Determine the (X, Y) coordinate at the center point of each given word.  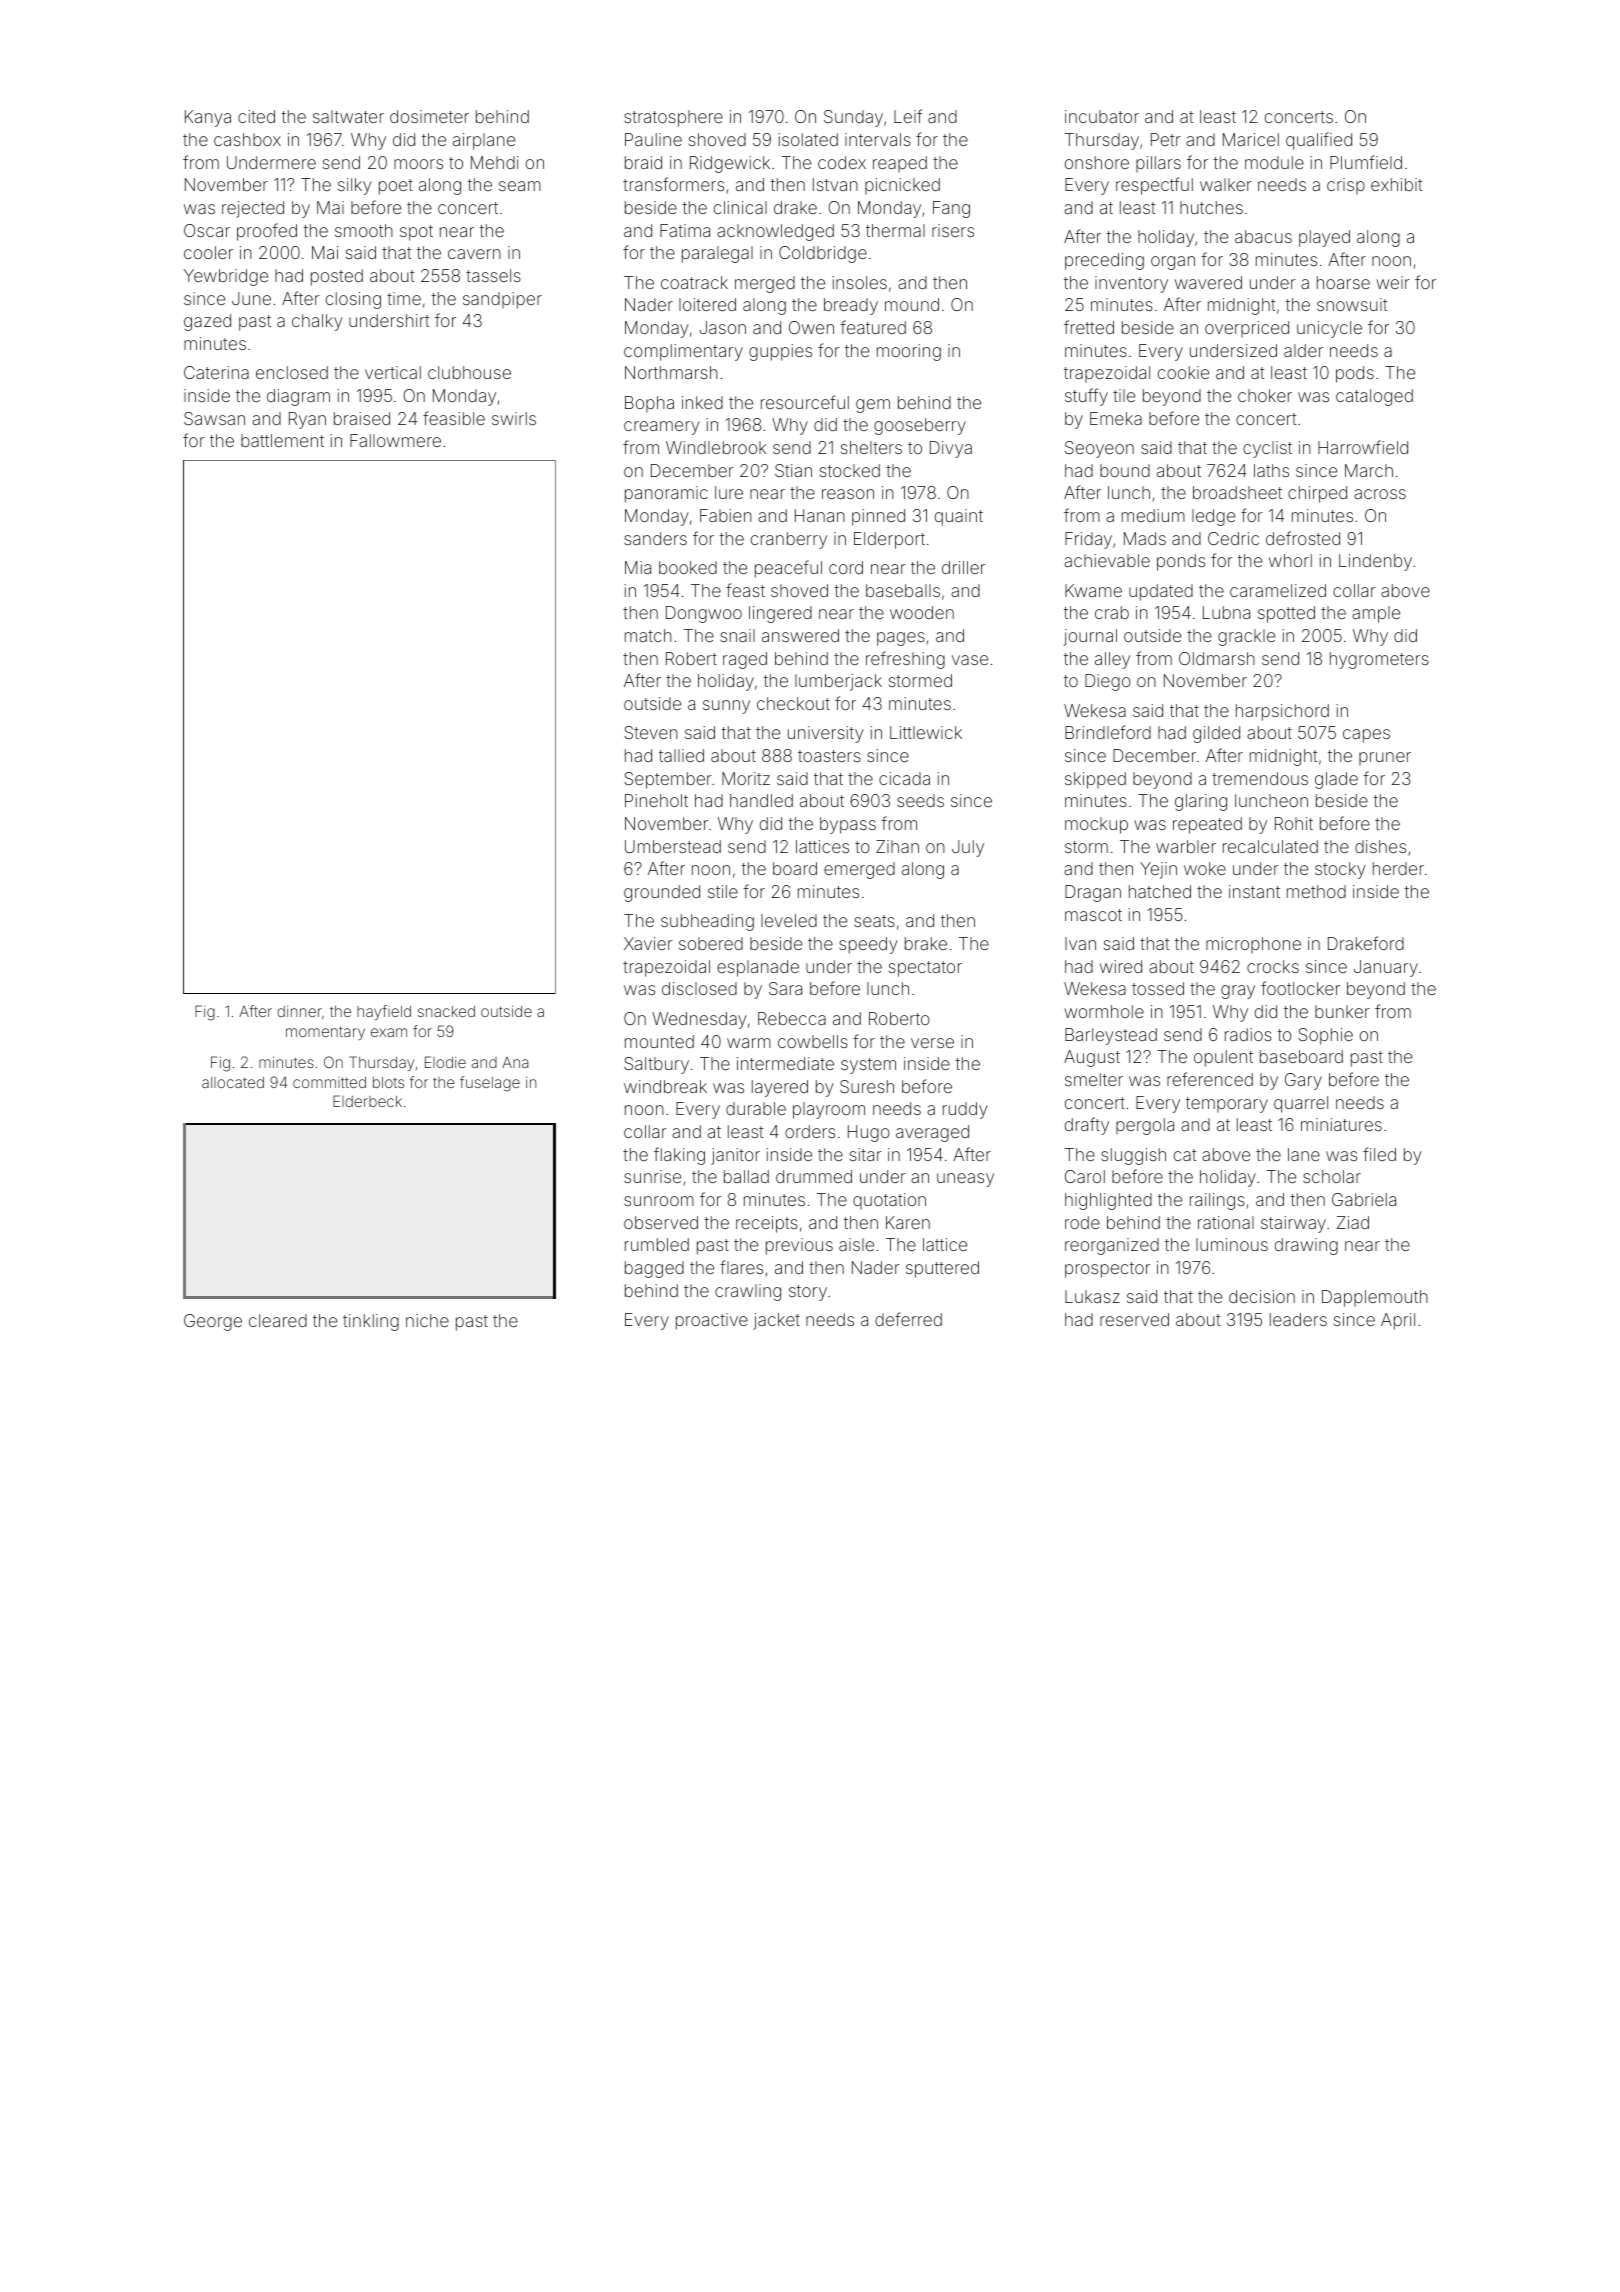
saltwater (348, 116)
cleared (278, 1320)
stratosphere (673, 118)
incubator (1102, 116)
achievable (1107, 560)
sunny (726, 707)
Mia (638, 567)
